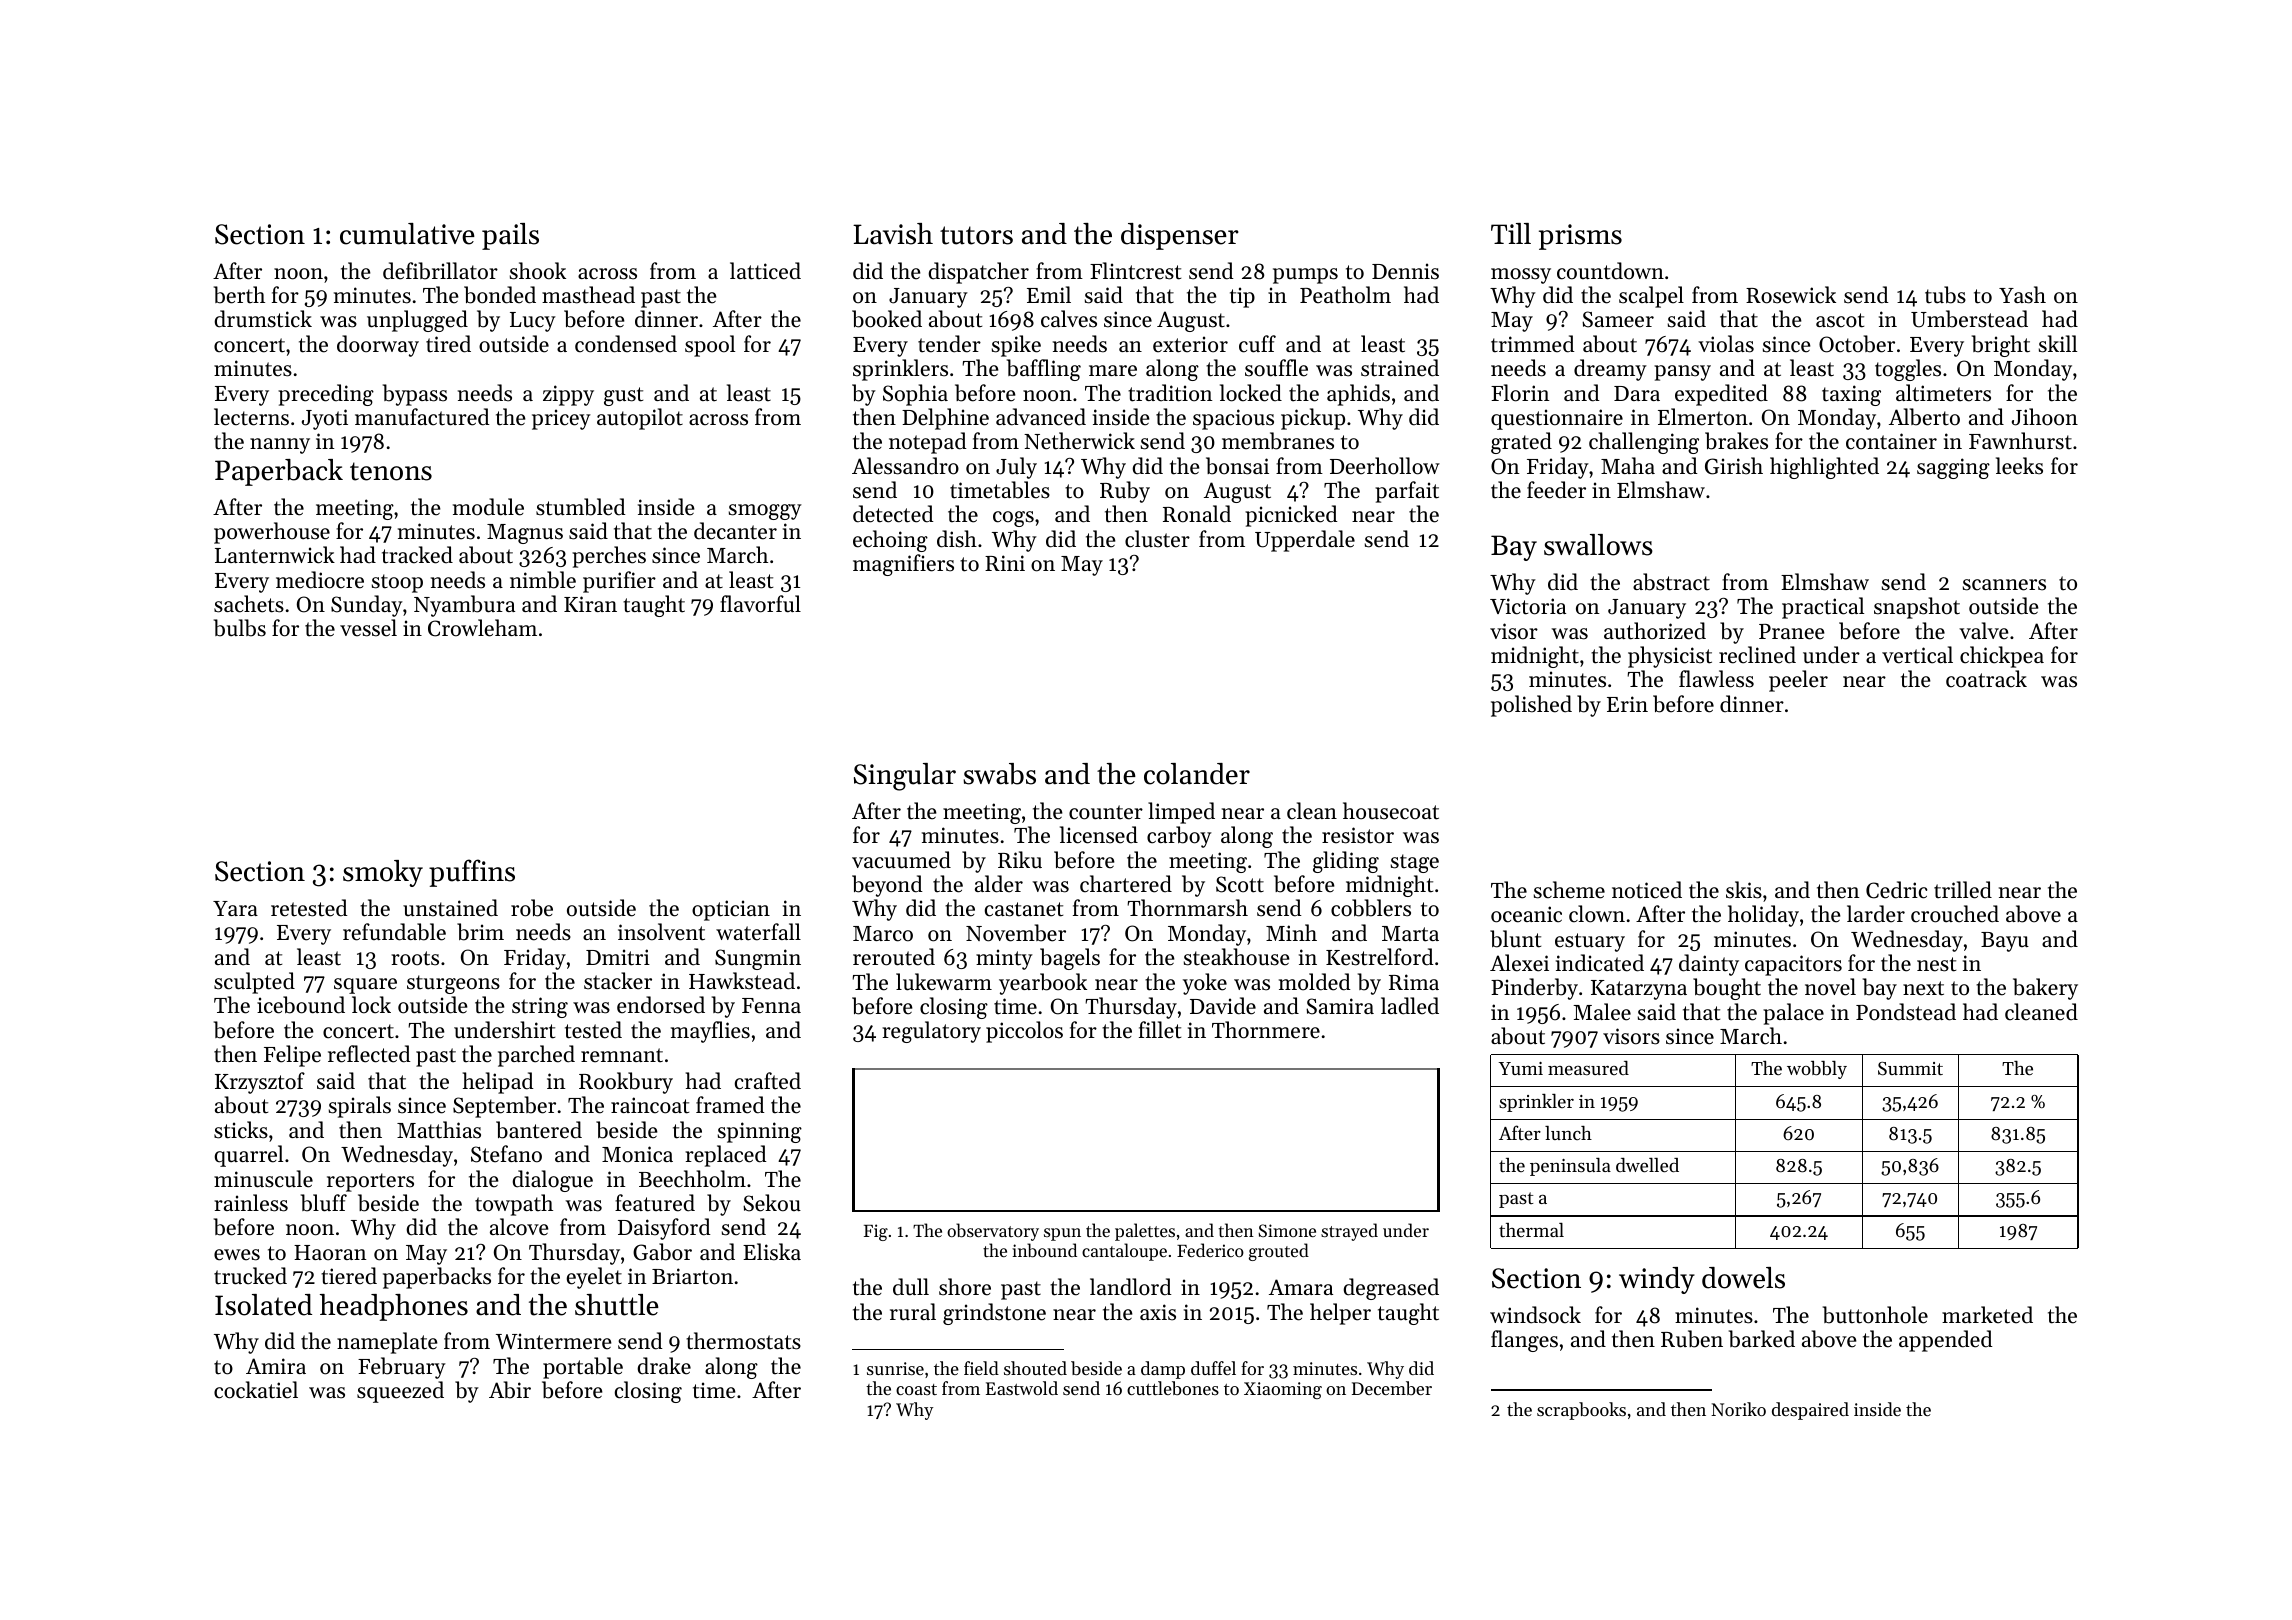 The image size is (2292, 1620). Describe the element at coordinates (1580, 237) in the screenshot. I see `prisms` at that location.
